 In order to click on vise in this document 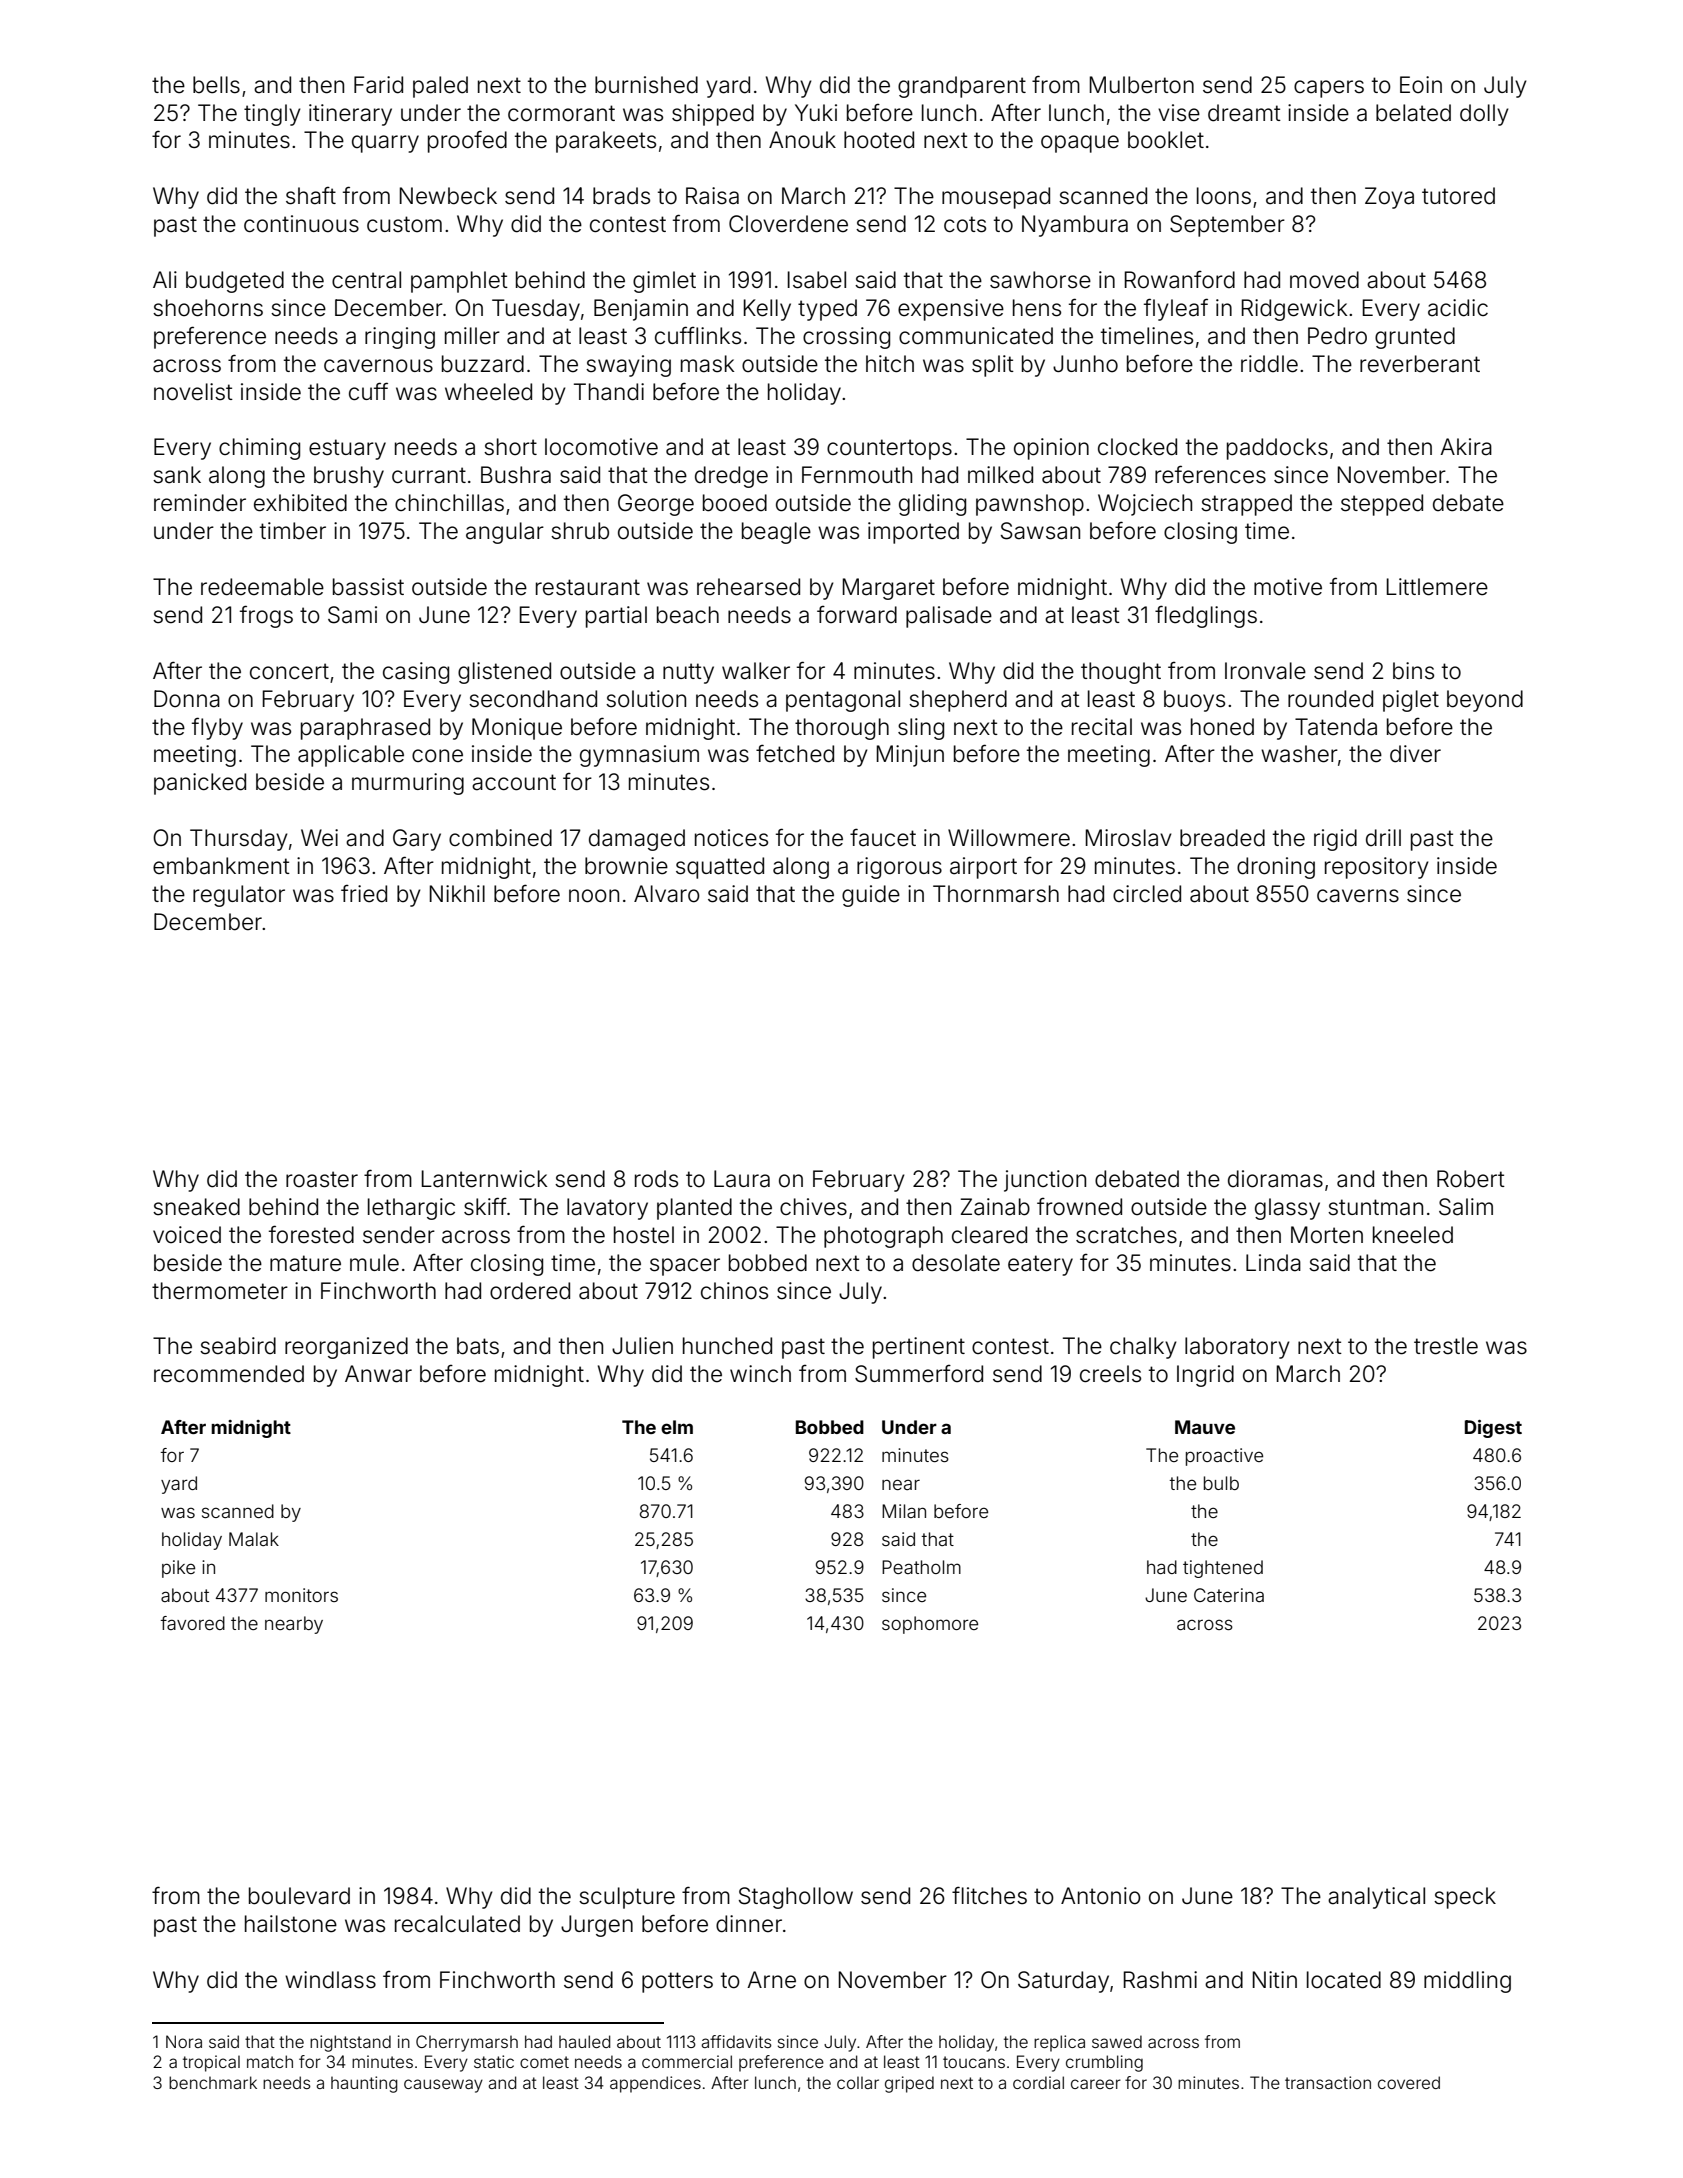, I will do `click(1179, 113)`.
